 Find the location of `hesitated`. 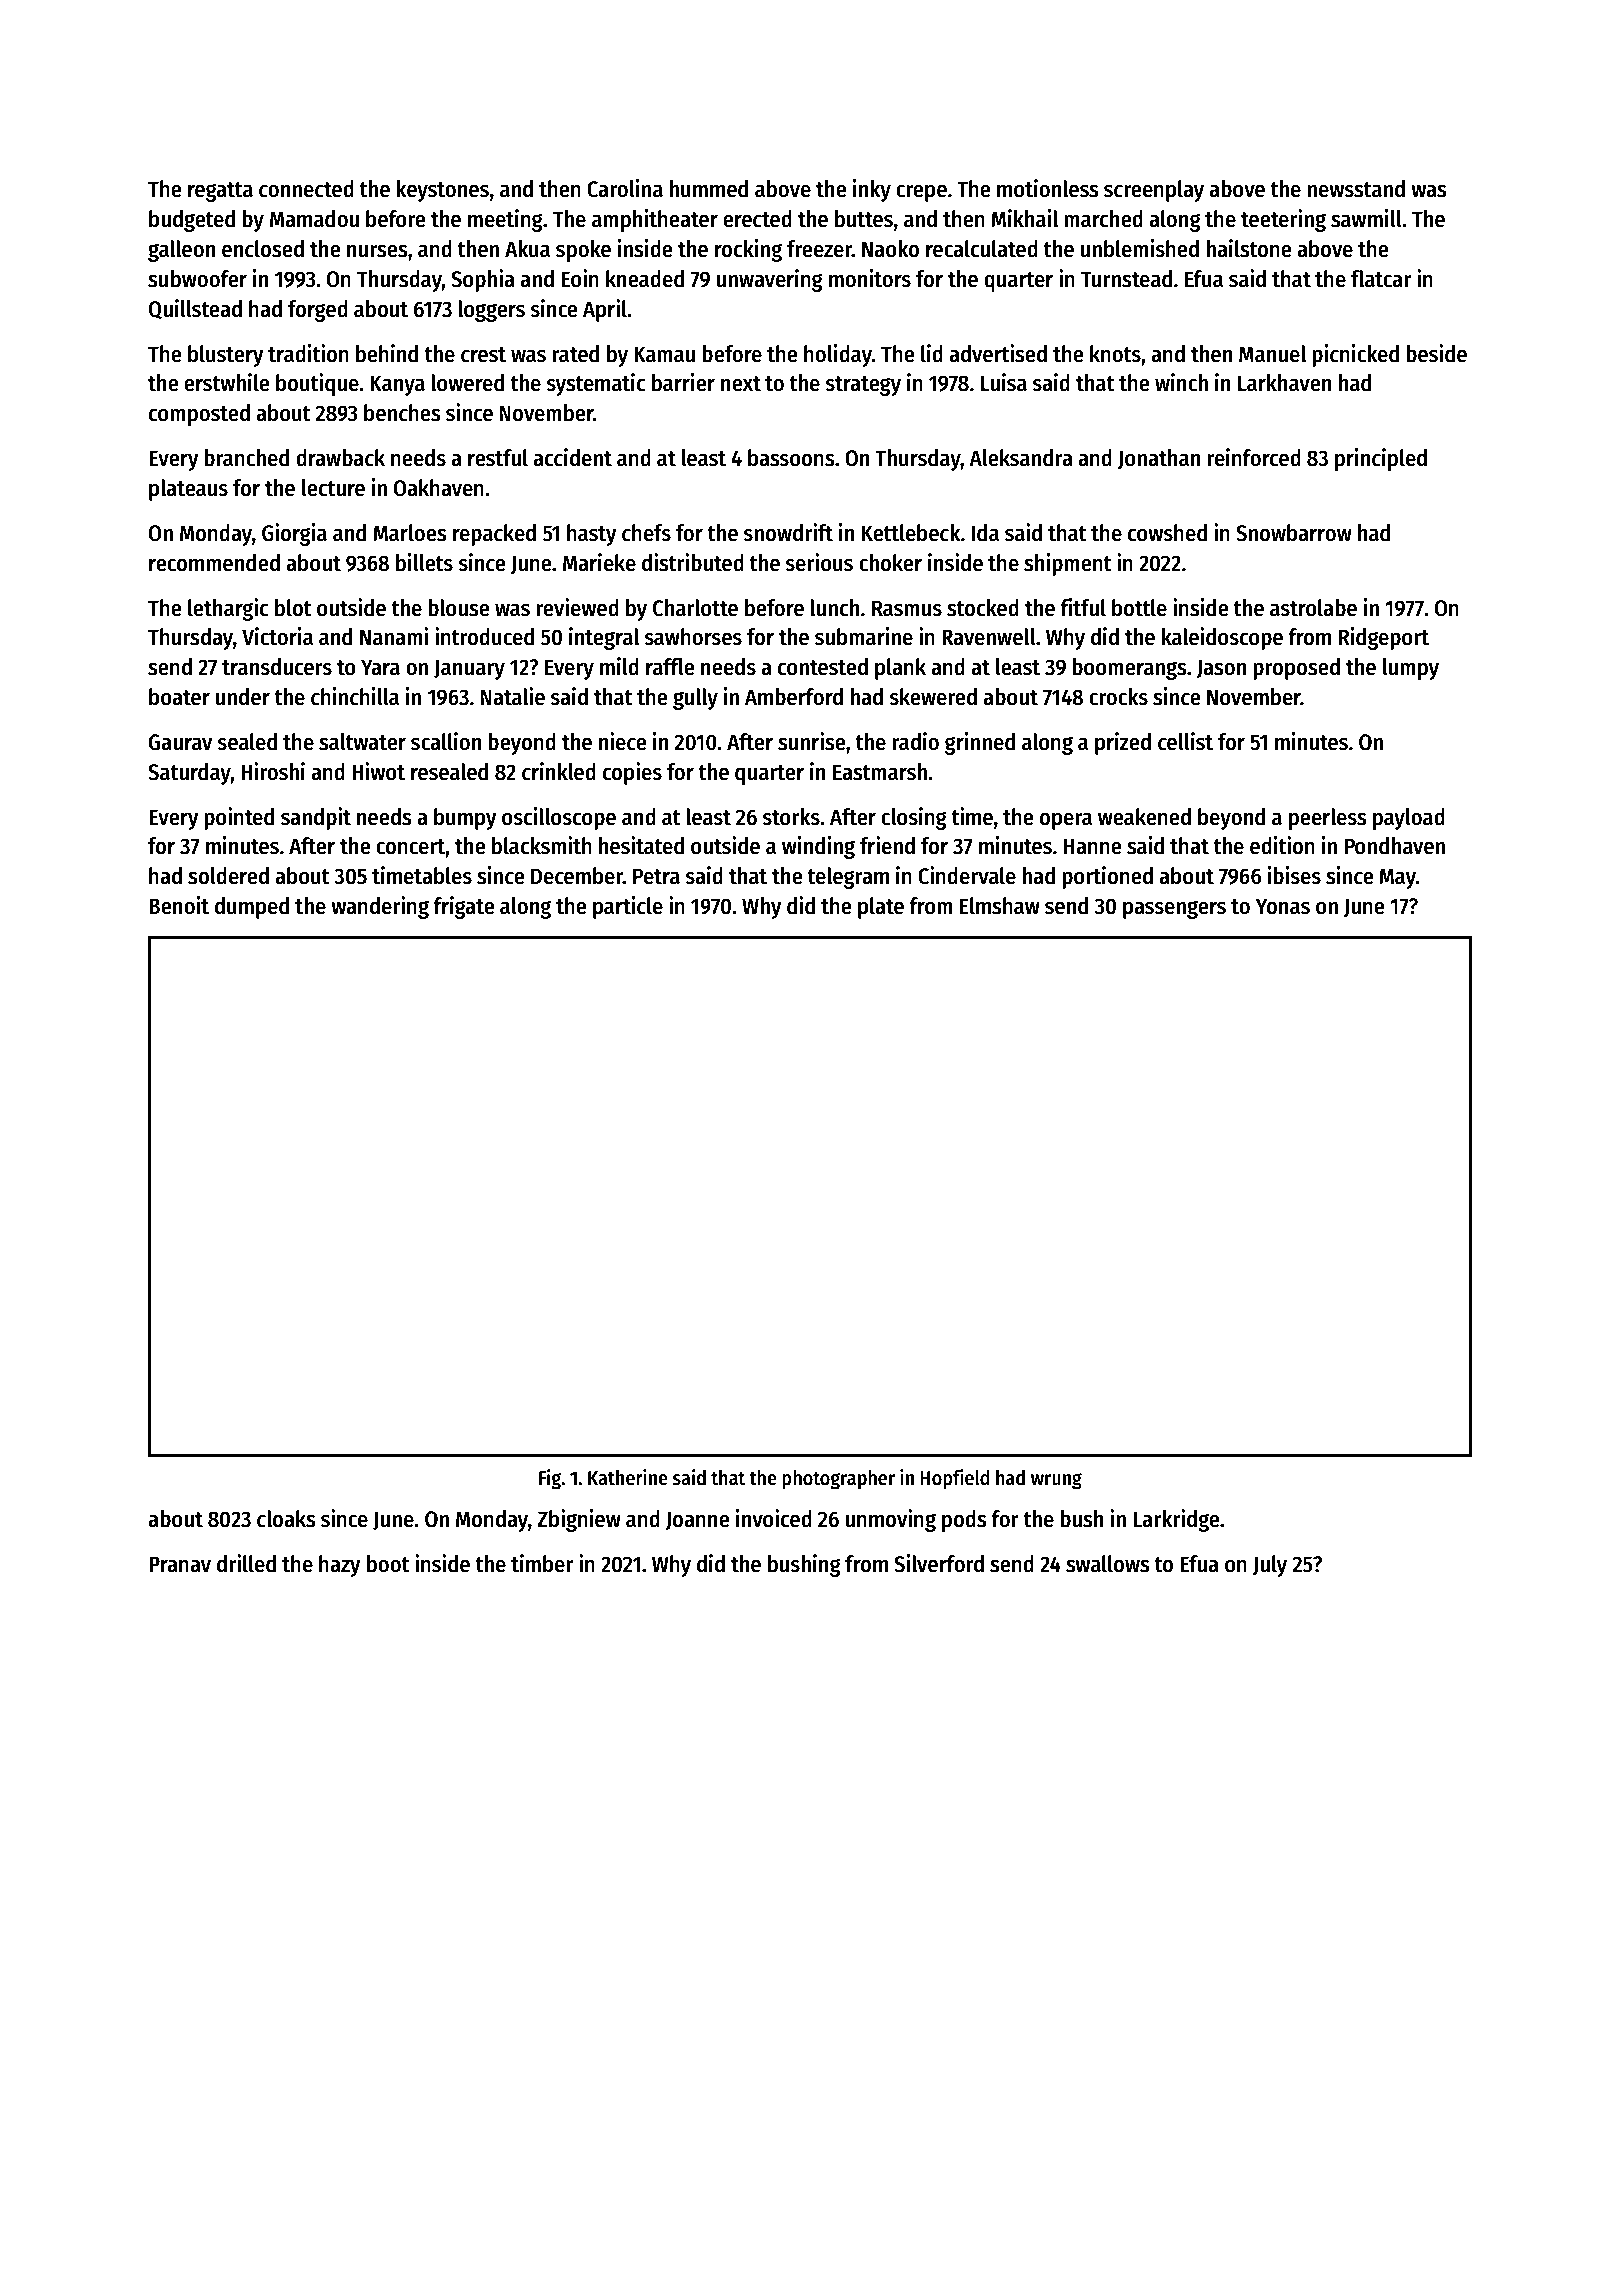

hesitated is located at coordinates (641, 845).
